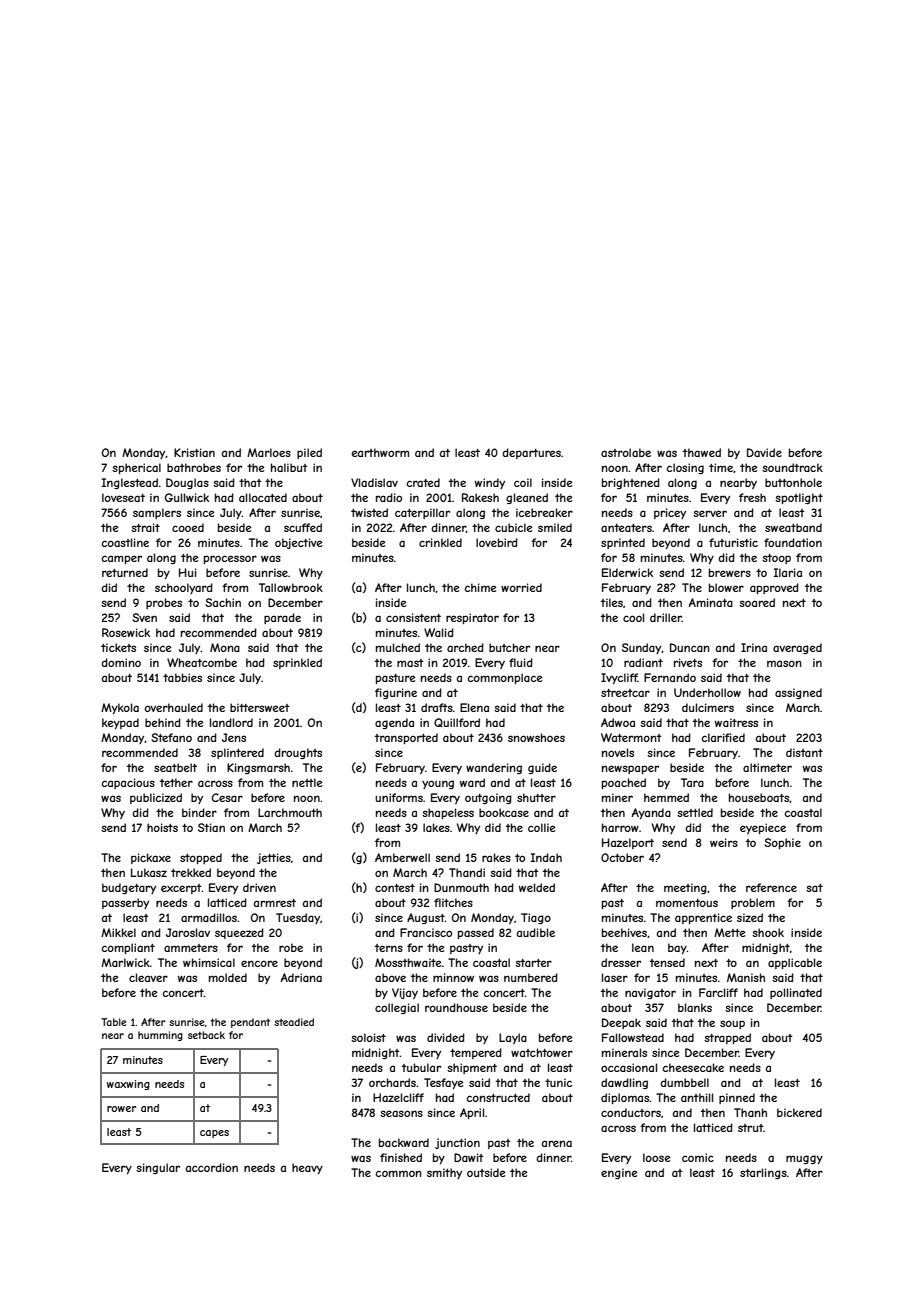  What do you see at coordinates (398, 647) in the screenshot?
I see `mulched` at bounding box center [398, 647].
